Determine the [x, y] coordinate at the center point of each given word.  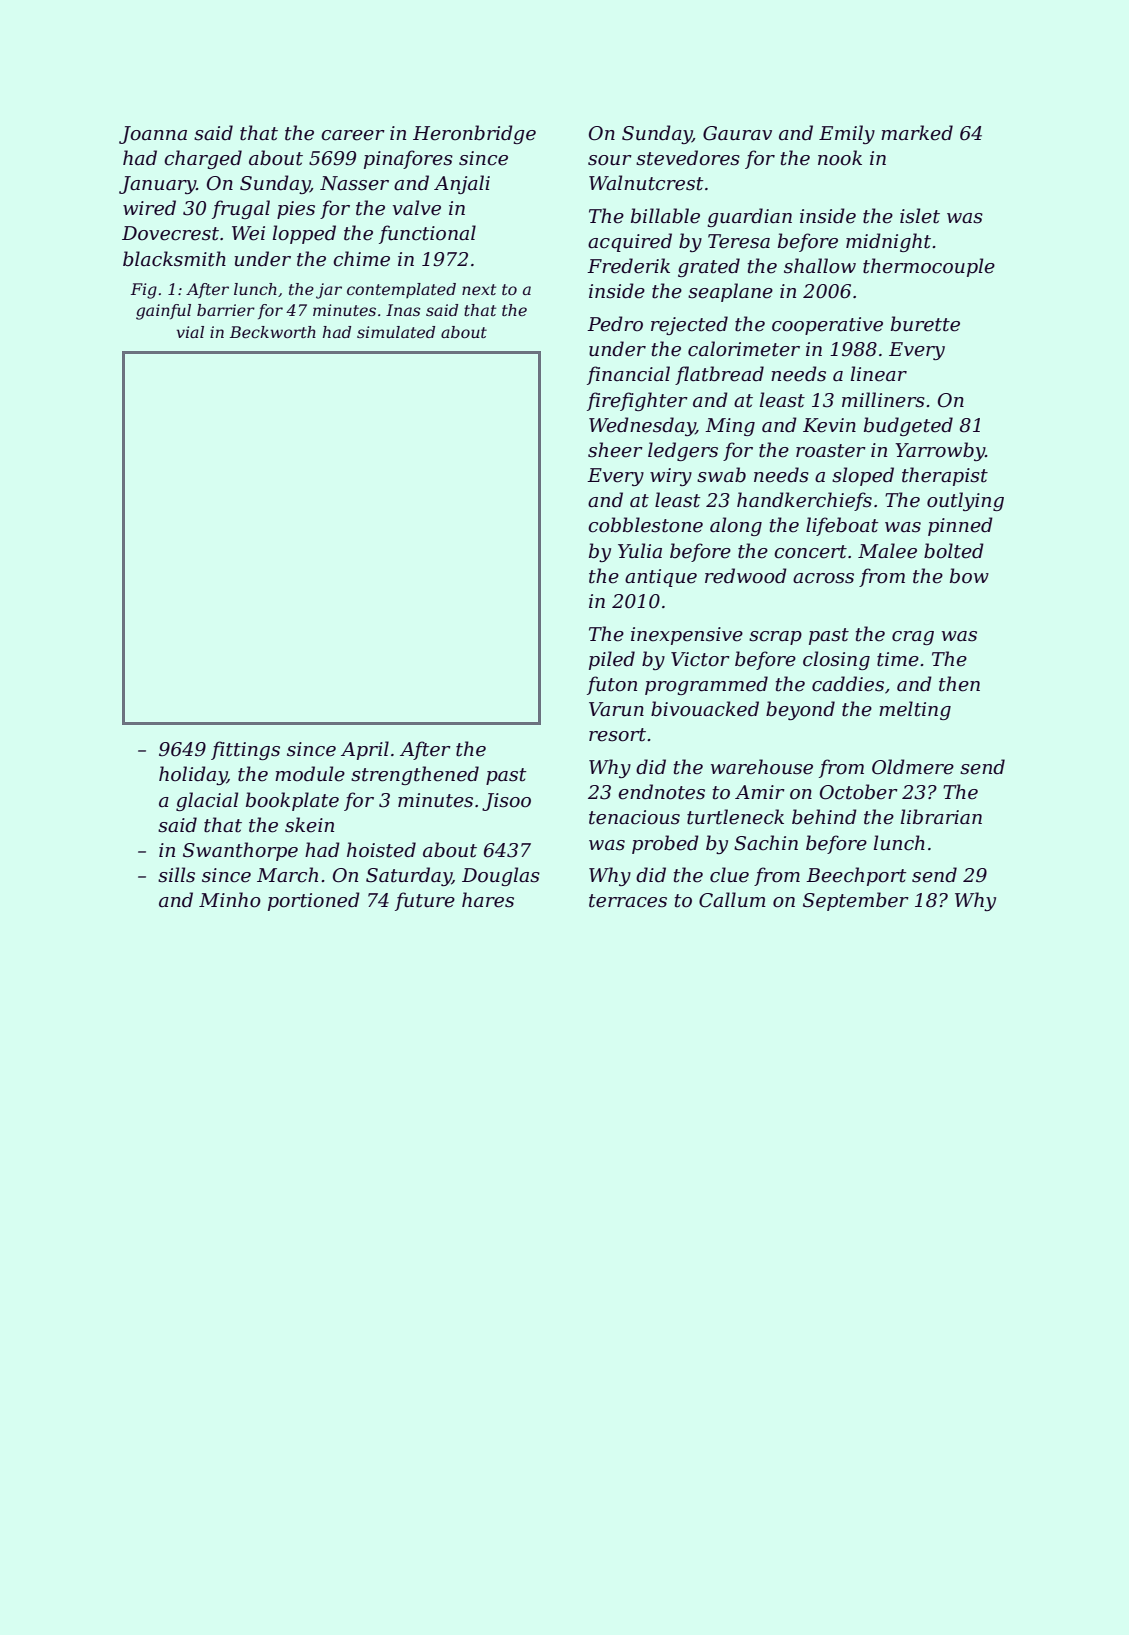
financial [628, 375]
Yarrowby [940, 451]
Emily [847, 134]
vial [190, 332]
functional [427, 234]
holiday [193, 775]
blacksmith [174, 259]
